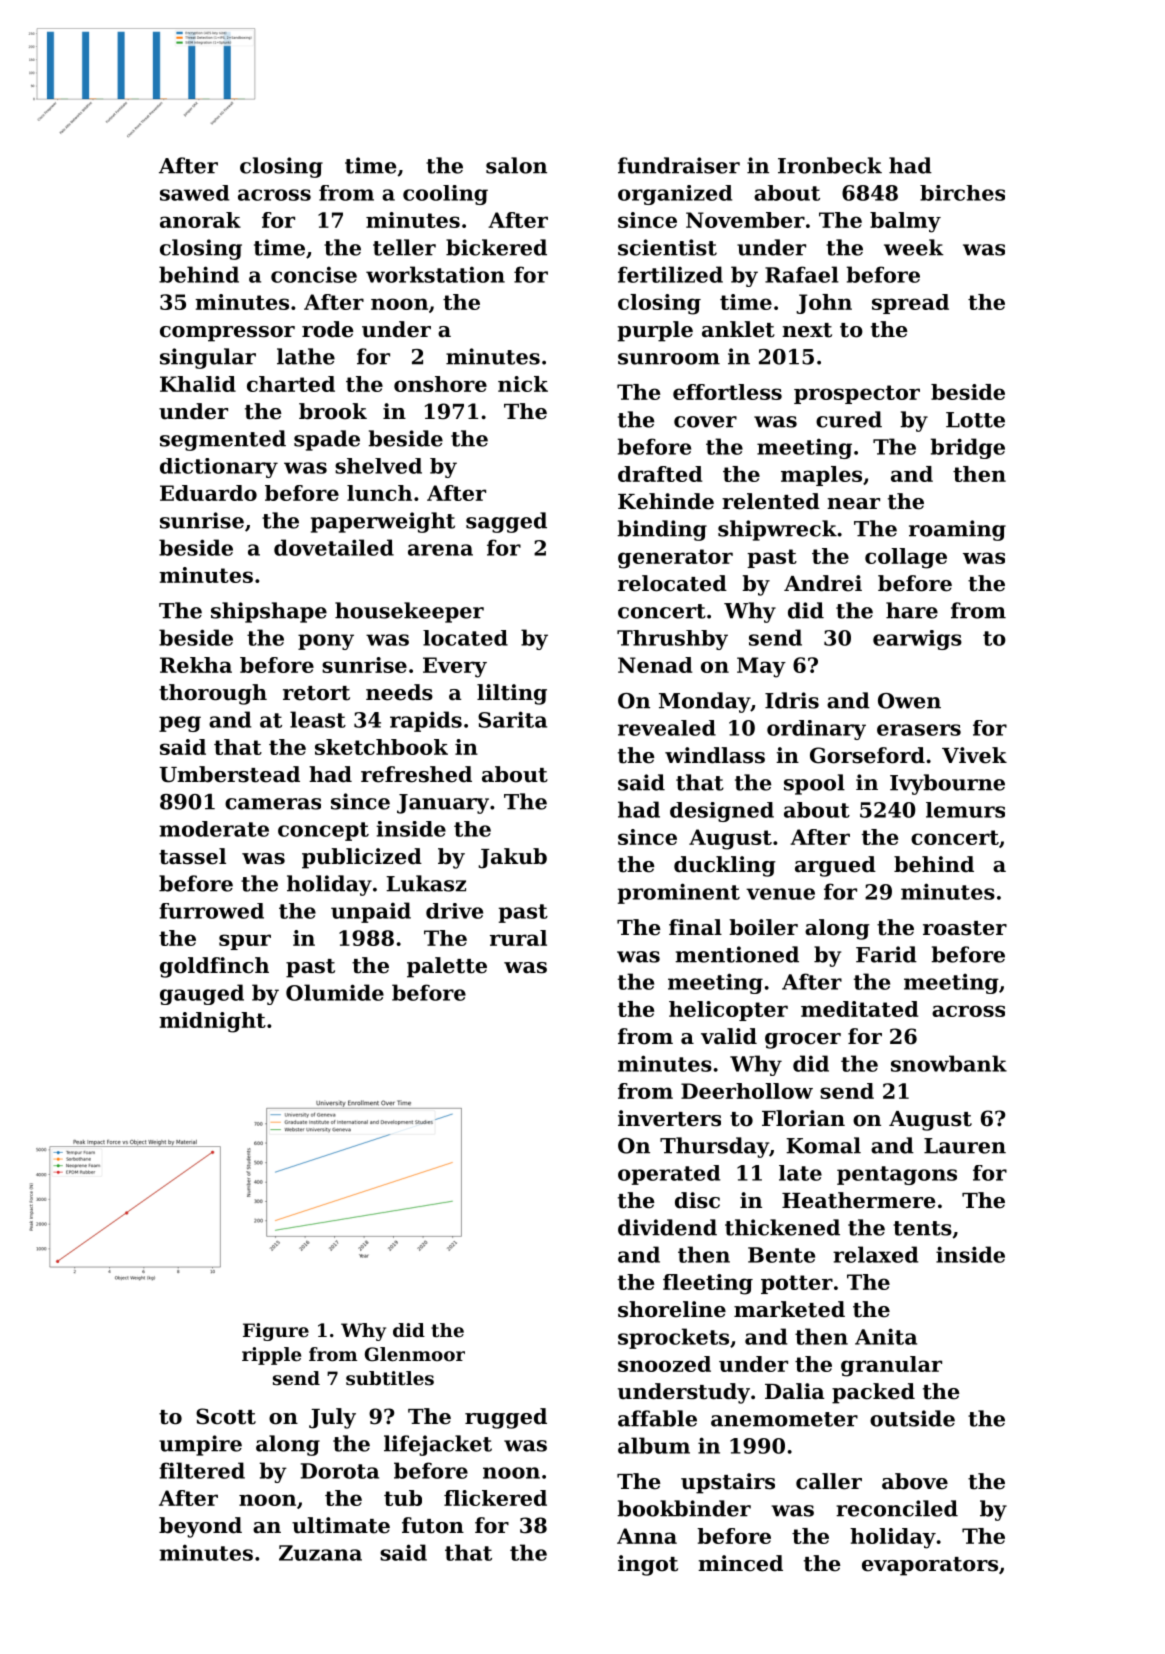 Image resolution: width=1165 pixels, height=1654 pixels. Describe the element at coordinates (512, 719) in the document. I see `Sarita` at that location.
